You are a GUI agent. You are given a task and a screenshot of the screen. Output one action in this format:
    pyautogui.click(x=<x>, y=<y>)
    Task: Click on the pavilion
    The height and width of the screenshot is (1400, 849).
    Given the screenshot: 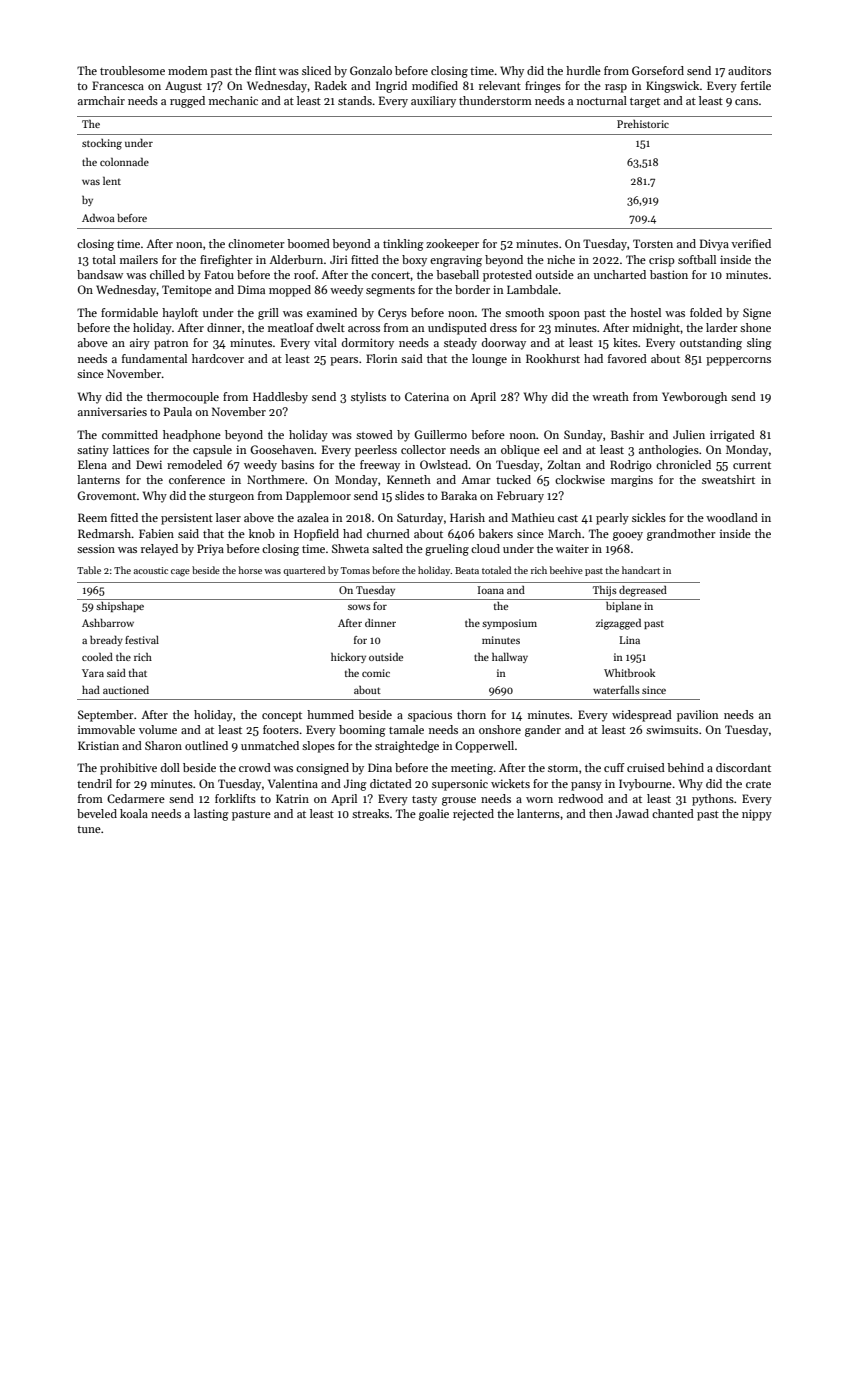 What is the action you would take?
    pyautogui.click(x=697, y=716)
